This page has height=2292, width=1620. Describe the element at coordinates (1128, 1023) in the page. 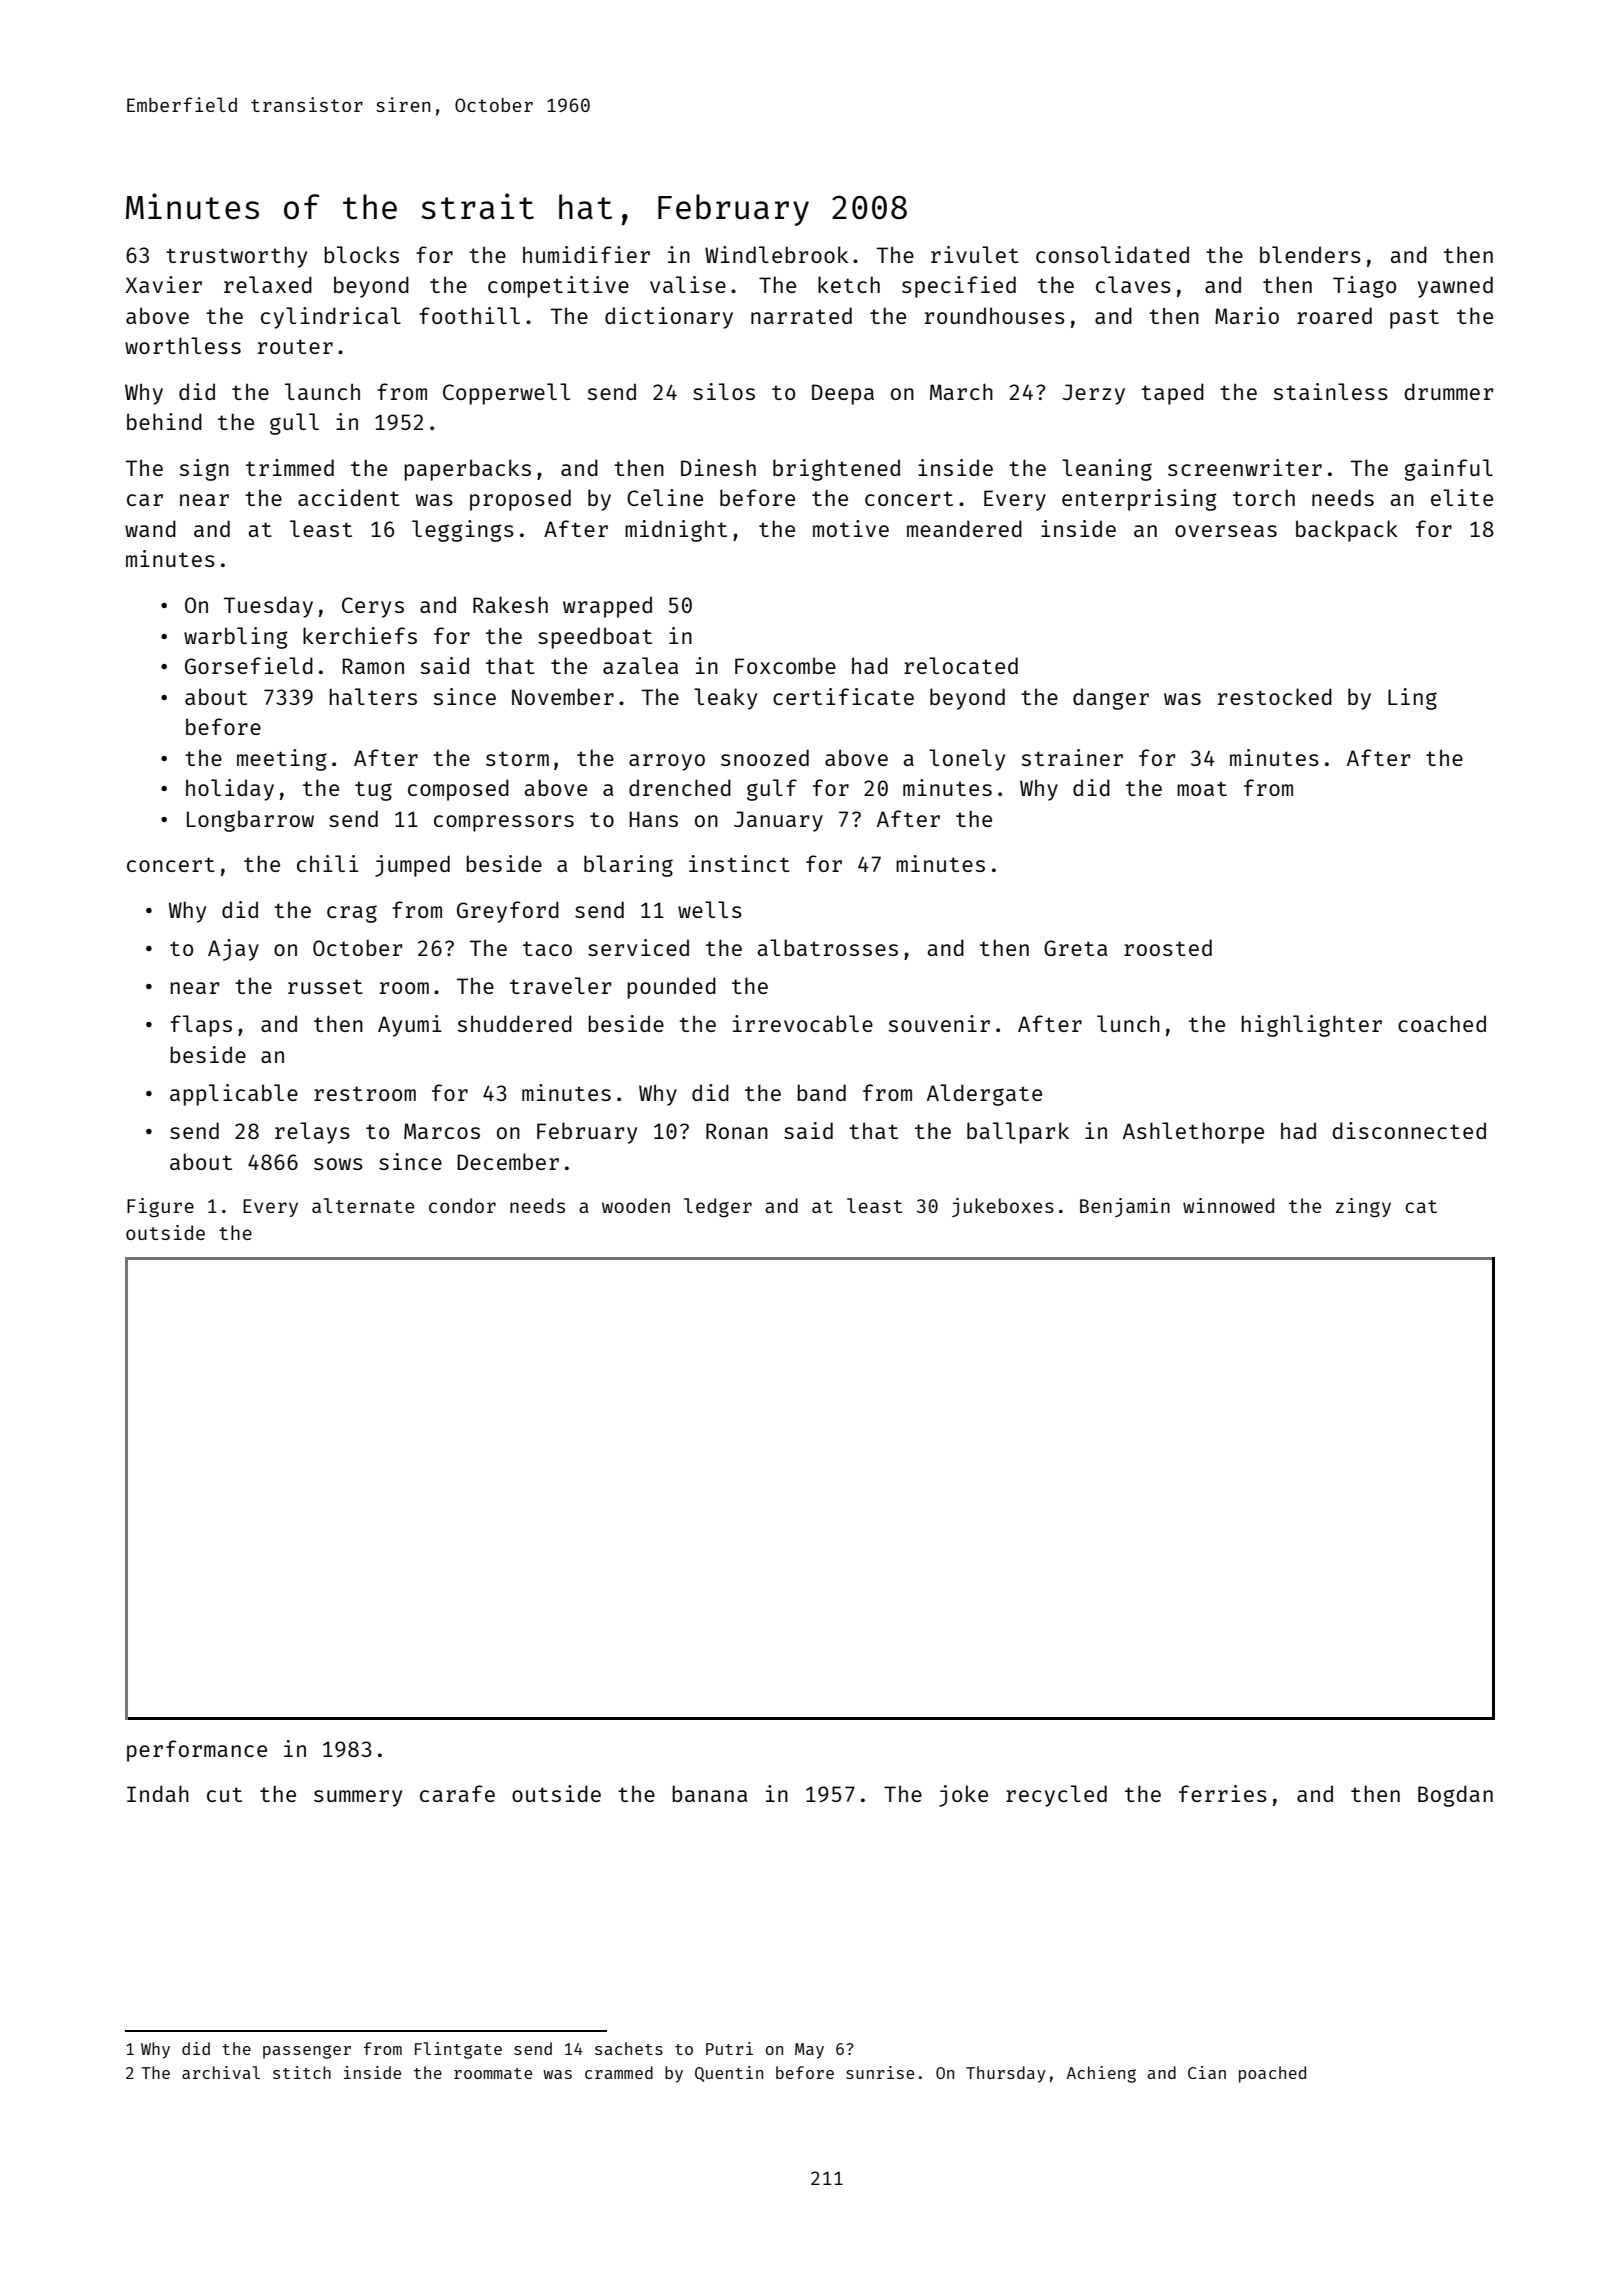

I see `lunch` at that location.
